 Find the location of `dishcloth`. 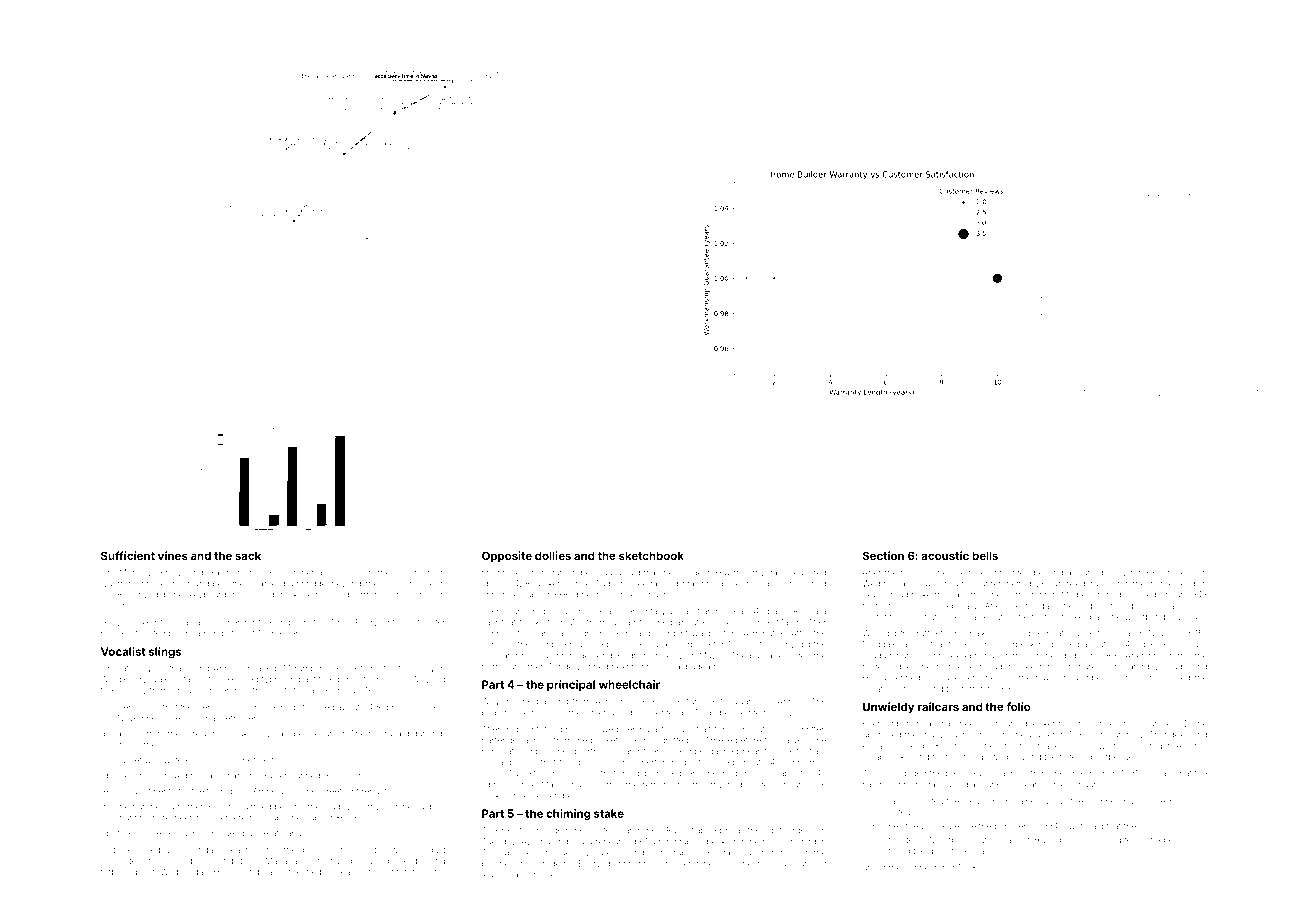

dishcloth is located at coordinates (353, 679).
